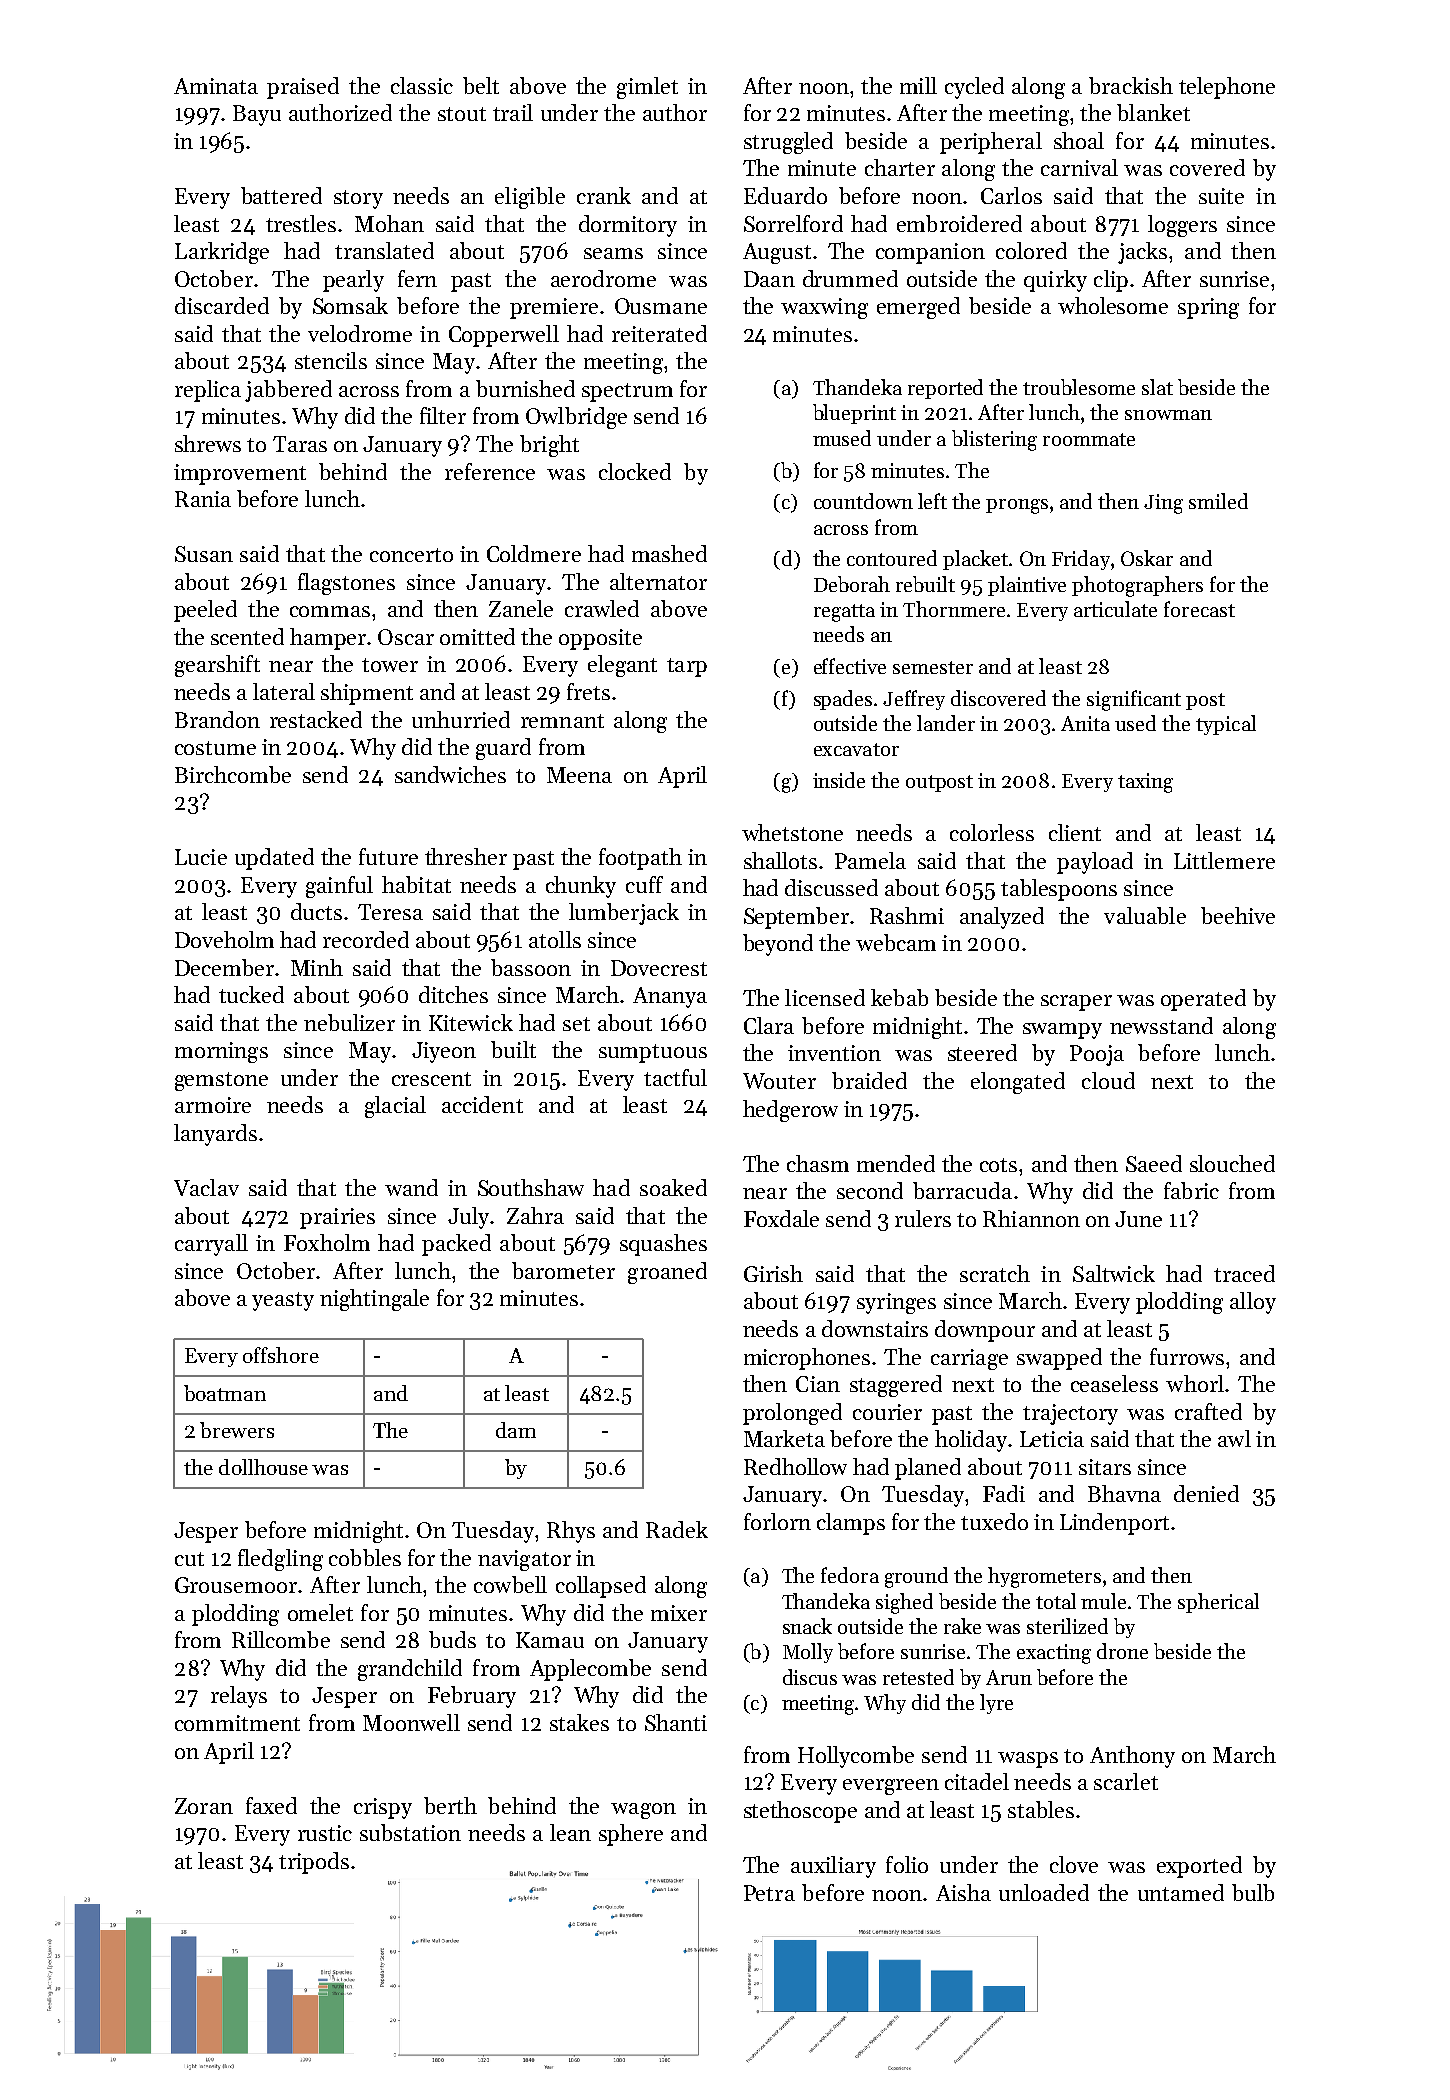 This image has width=1450, height=2100. What do you see at coordinates (647, 88) in the image?
I see `gimlet` at bounding box center [647, 88].
